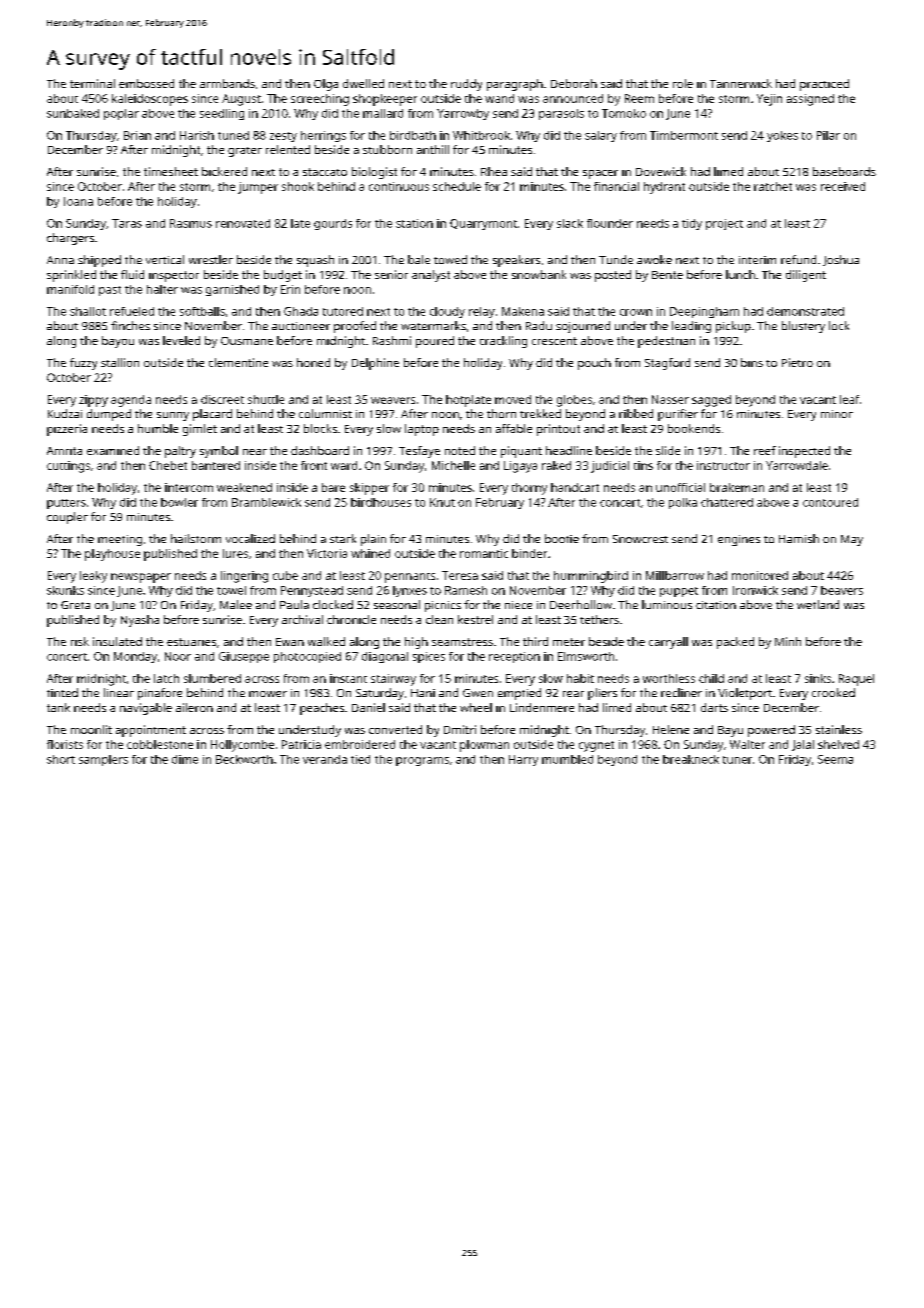 Image resolution: width=924 pixels, height=1308 pixels. Describe the element at coordinates (835, 759) in the image. I see `Seema` at that location.
